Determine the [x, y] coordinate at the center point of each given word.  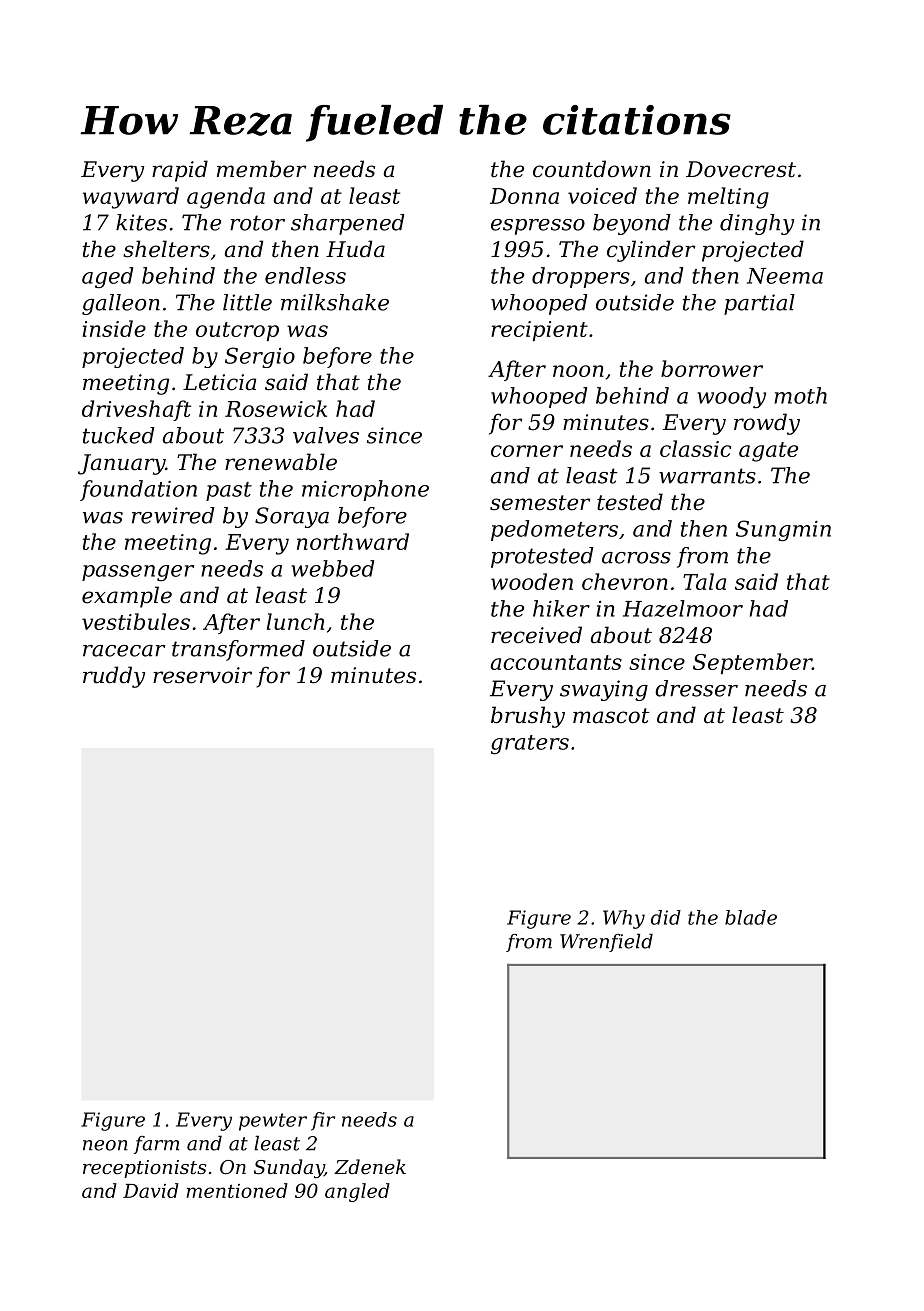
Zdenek [370, 1166]
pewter [273, 1122]
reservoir [202, 675]
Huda [355, 249]
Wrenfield [606, 942]
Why [624, 919]
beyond [632, 224]
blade [751, 917]
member [261, 169]
